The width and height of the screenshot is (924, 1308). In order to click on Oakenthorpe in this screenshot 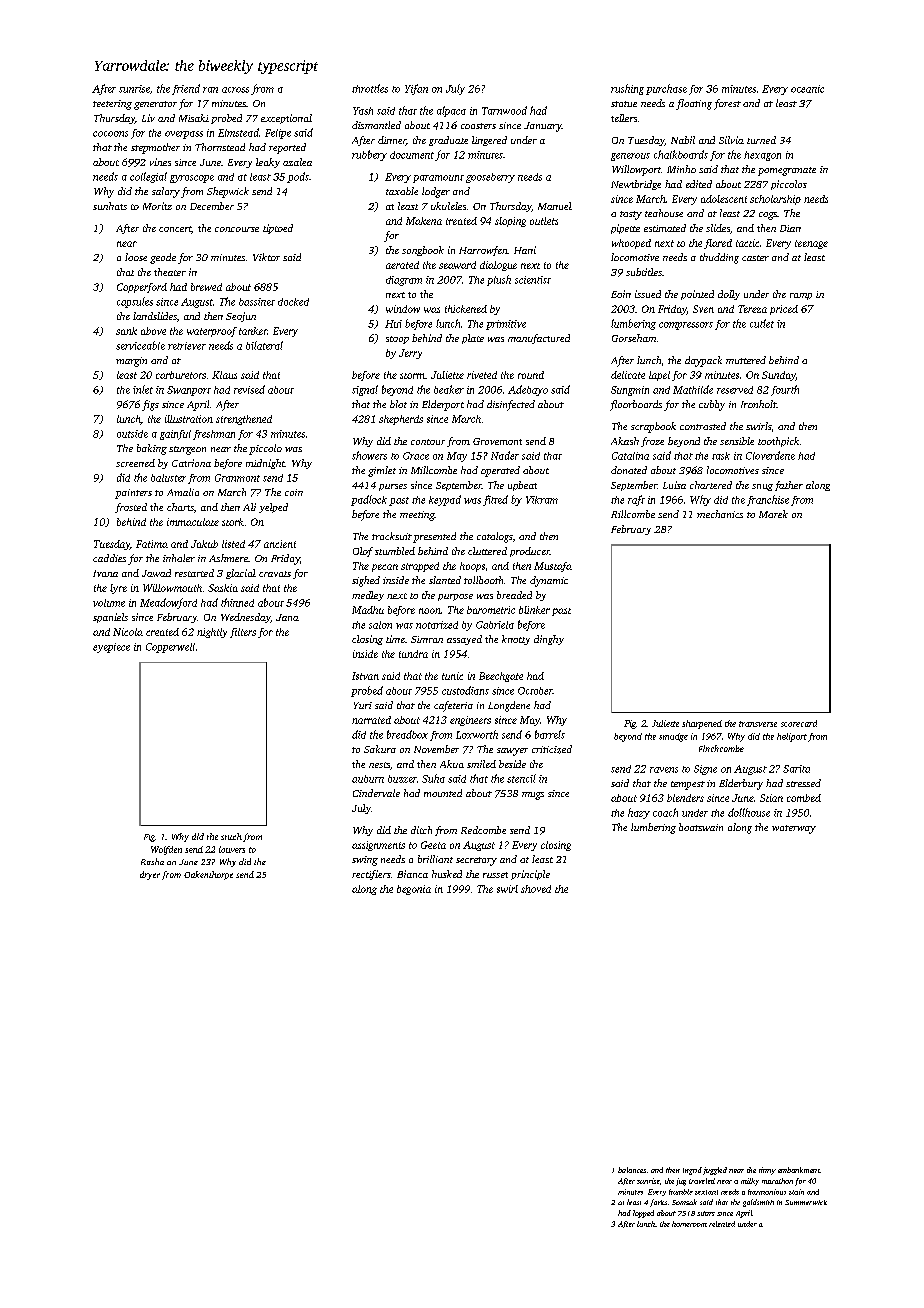, I will do `click(208, 875)`.
